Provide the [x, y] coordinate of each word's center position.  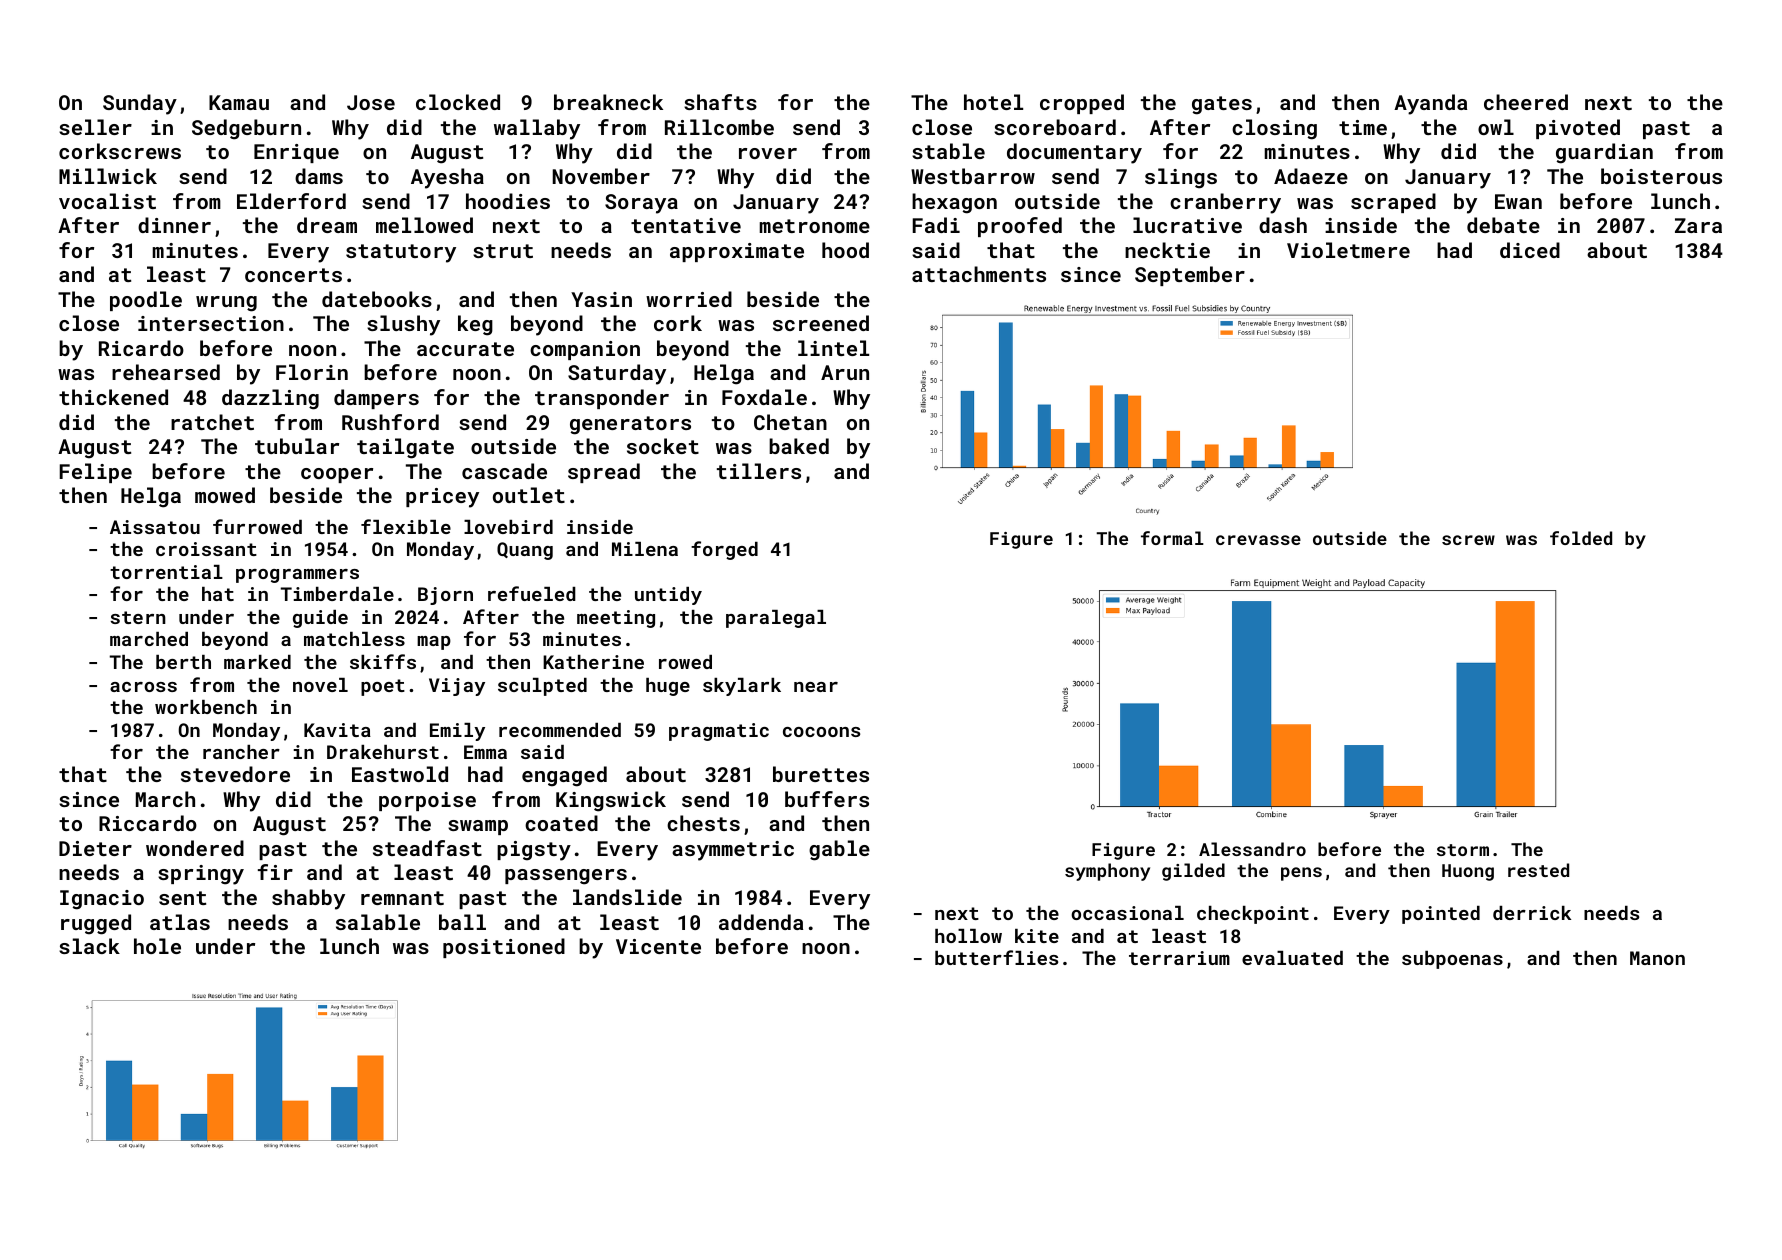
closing [1274, 129]
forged [724, 550]
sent [182, 898]
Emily [457, 732]
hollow [968, 936]
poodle [146, 301]
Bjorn [445, 596]
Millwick [108, 176]
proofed [1020, 227]
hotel [993, 102]
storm [1463, 850]
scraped [1393, 203]
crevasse [1258, 540]
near [816, 687]
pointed [1441, 915]
